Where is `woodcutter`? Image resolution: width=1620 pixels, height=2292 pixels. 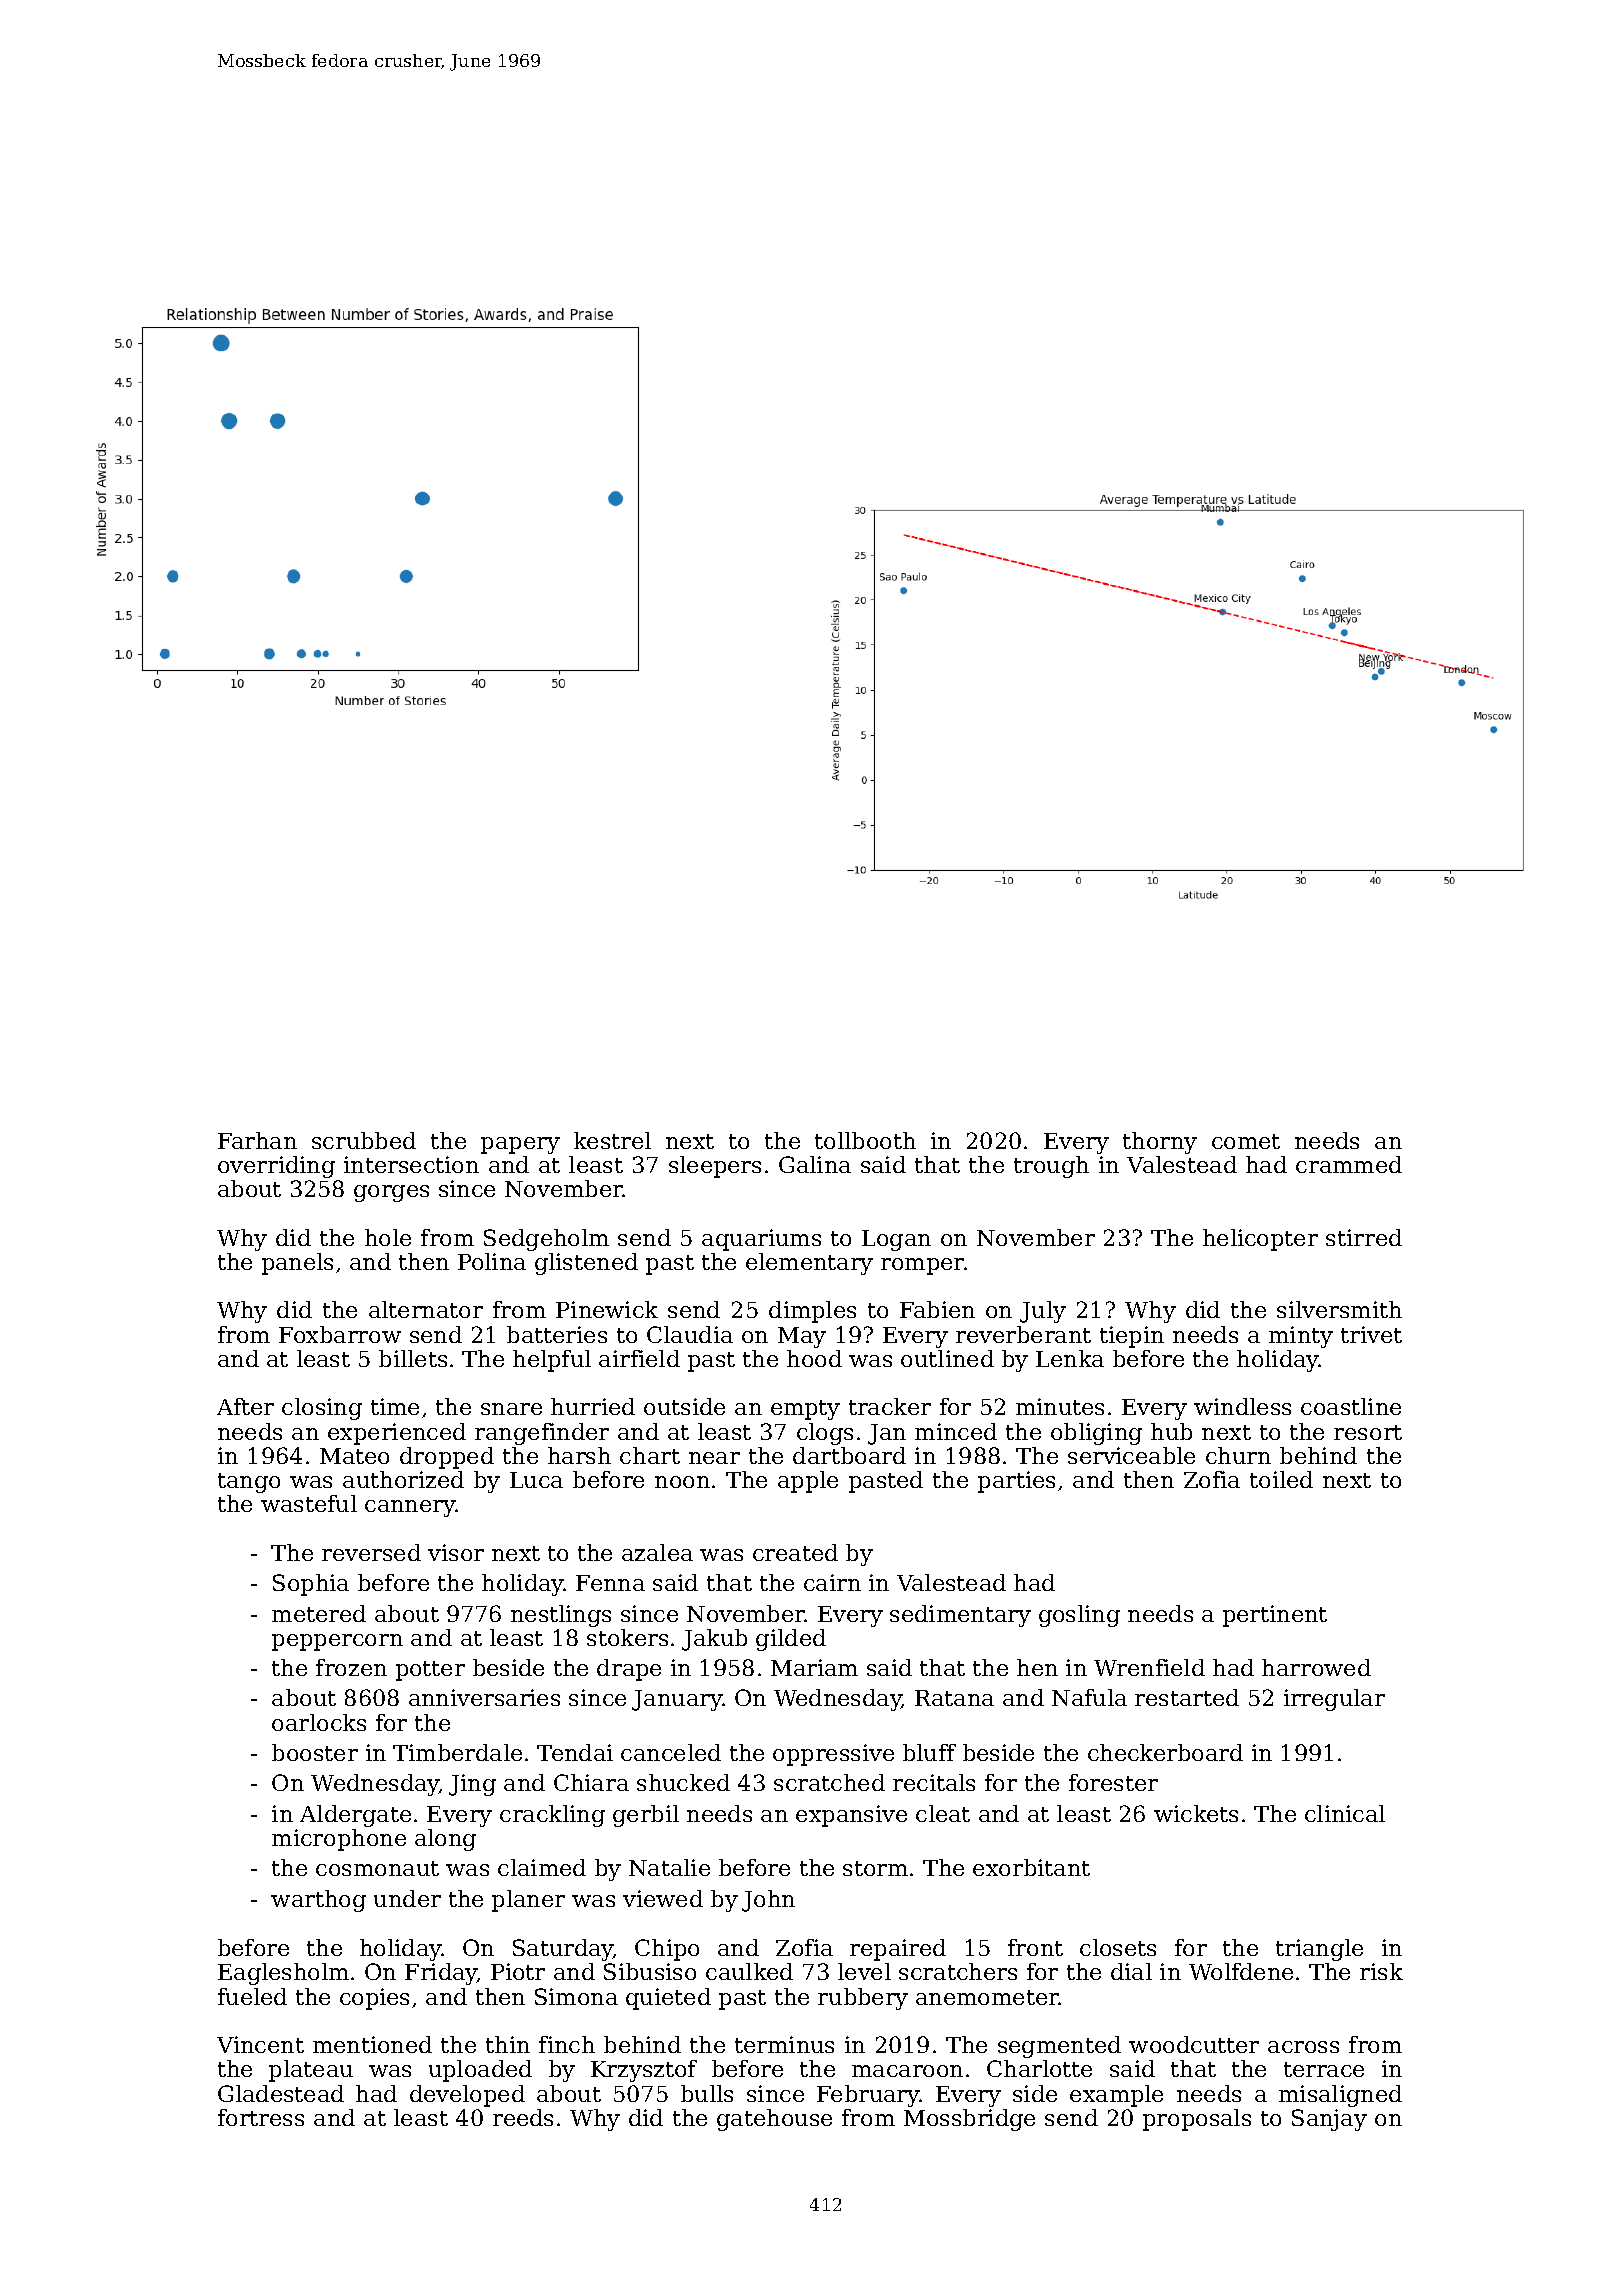
woodcutter is located at coordinates (1194, 2044).
